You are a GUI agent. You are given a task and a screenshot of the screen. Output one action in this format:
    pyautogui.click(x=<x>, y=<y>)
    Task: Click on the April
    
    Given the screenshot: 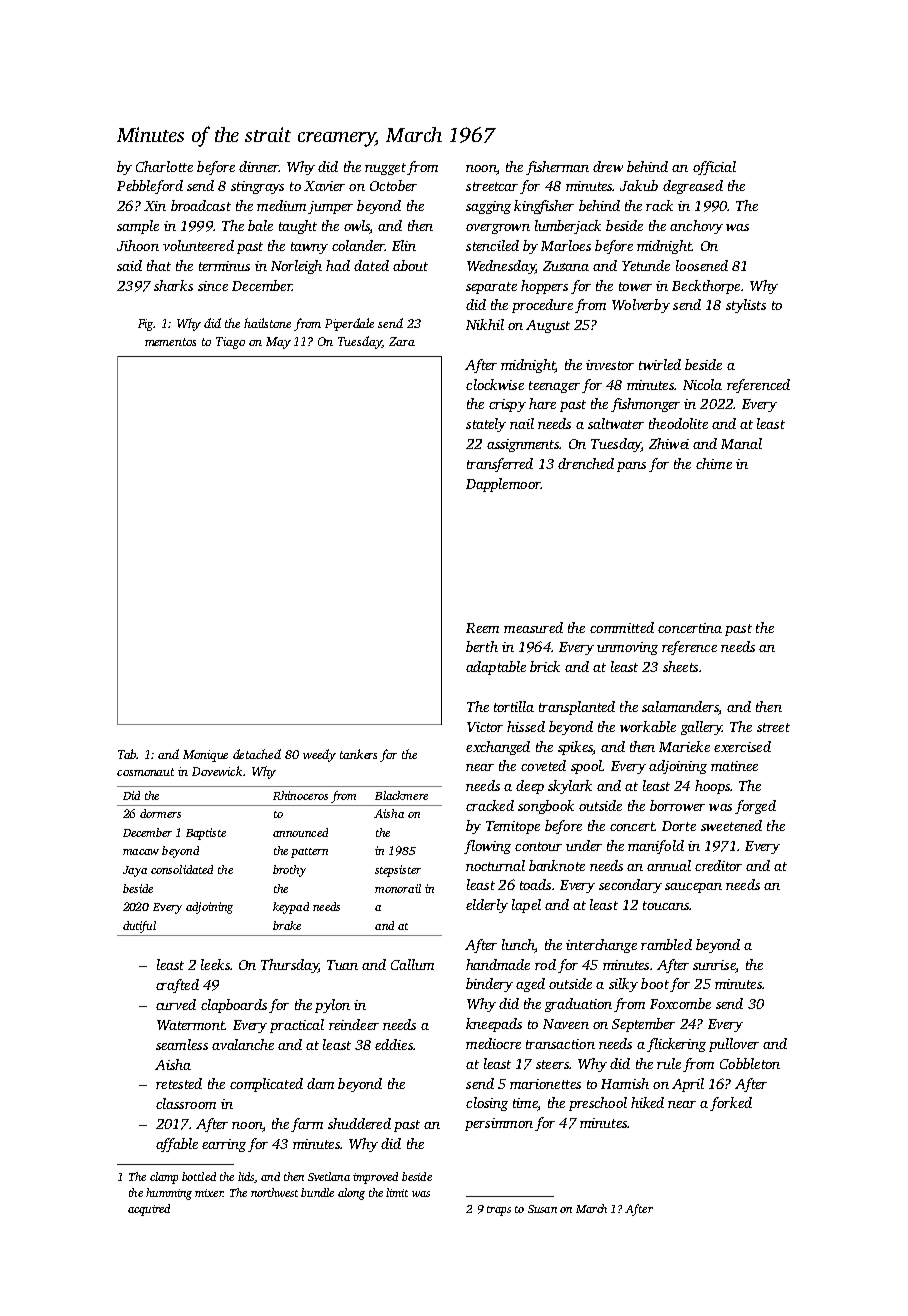 What is the action you would take?
    pyautogui.click(x=688, y=1085)
